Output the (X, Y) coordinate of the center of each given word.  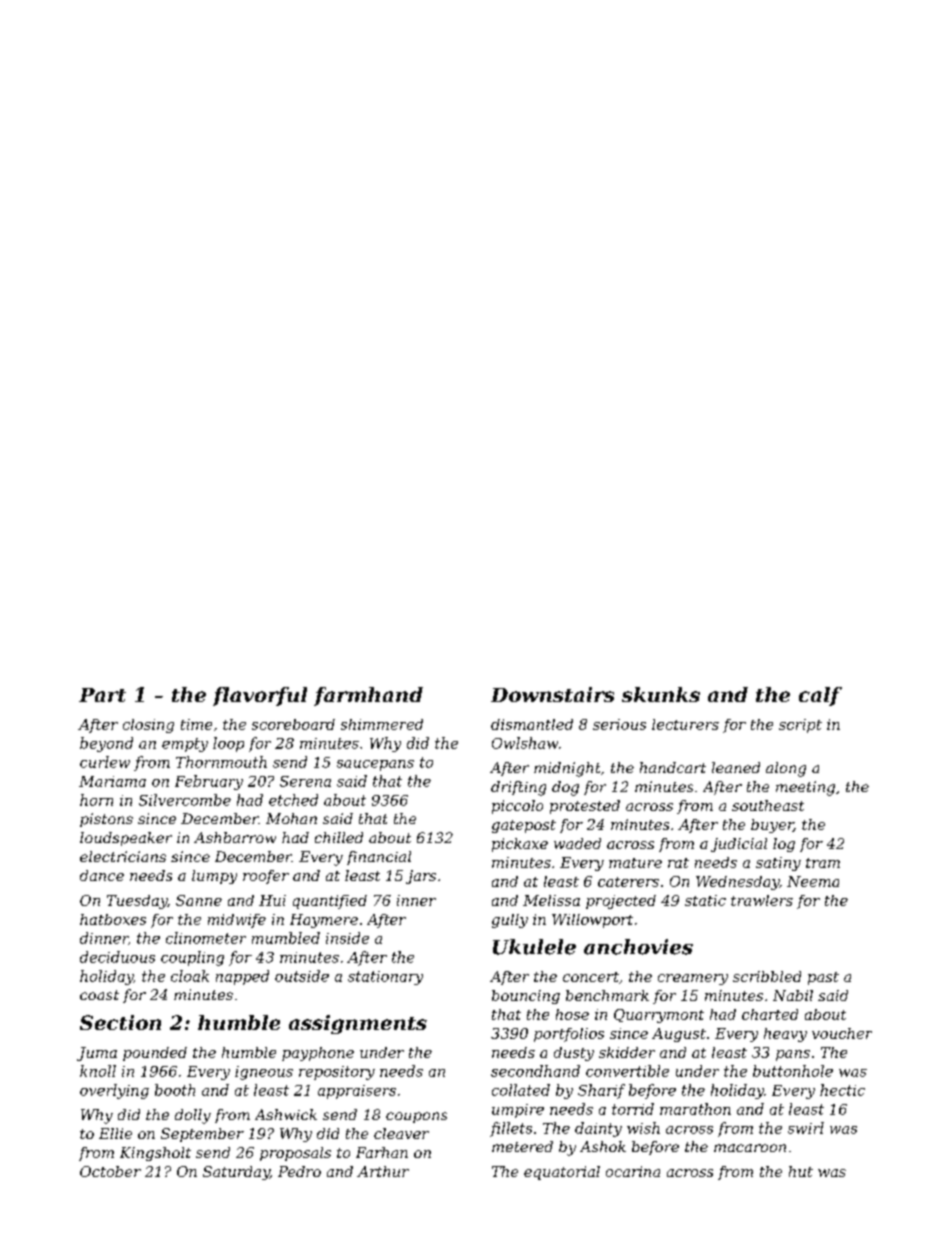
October (110, 1171)
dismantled (532, 724)
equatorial (562, 1173)
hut (801, 1171)
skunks (661, 694)
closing (148, 726)
